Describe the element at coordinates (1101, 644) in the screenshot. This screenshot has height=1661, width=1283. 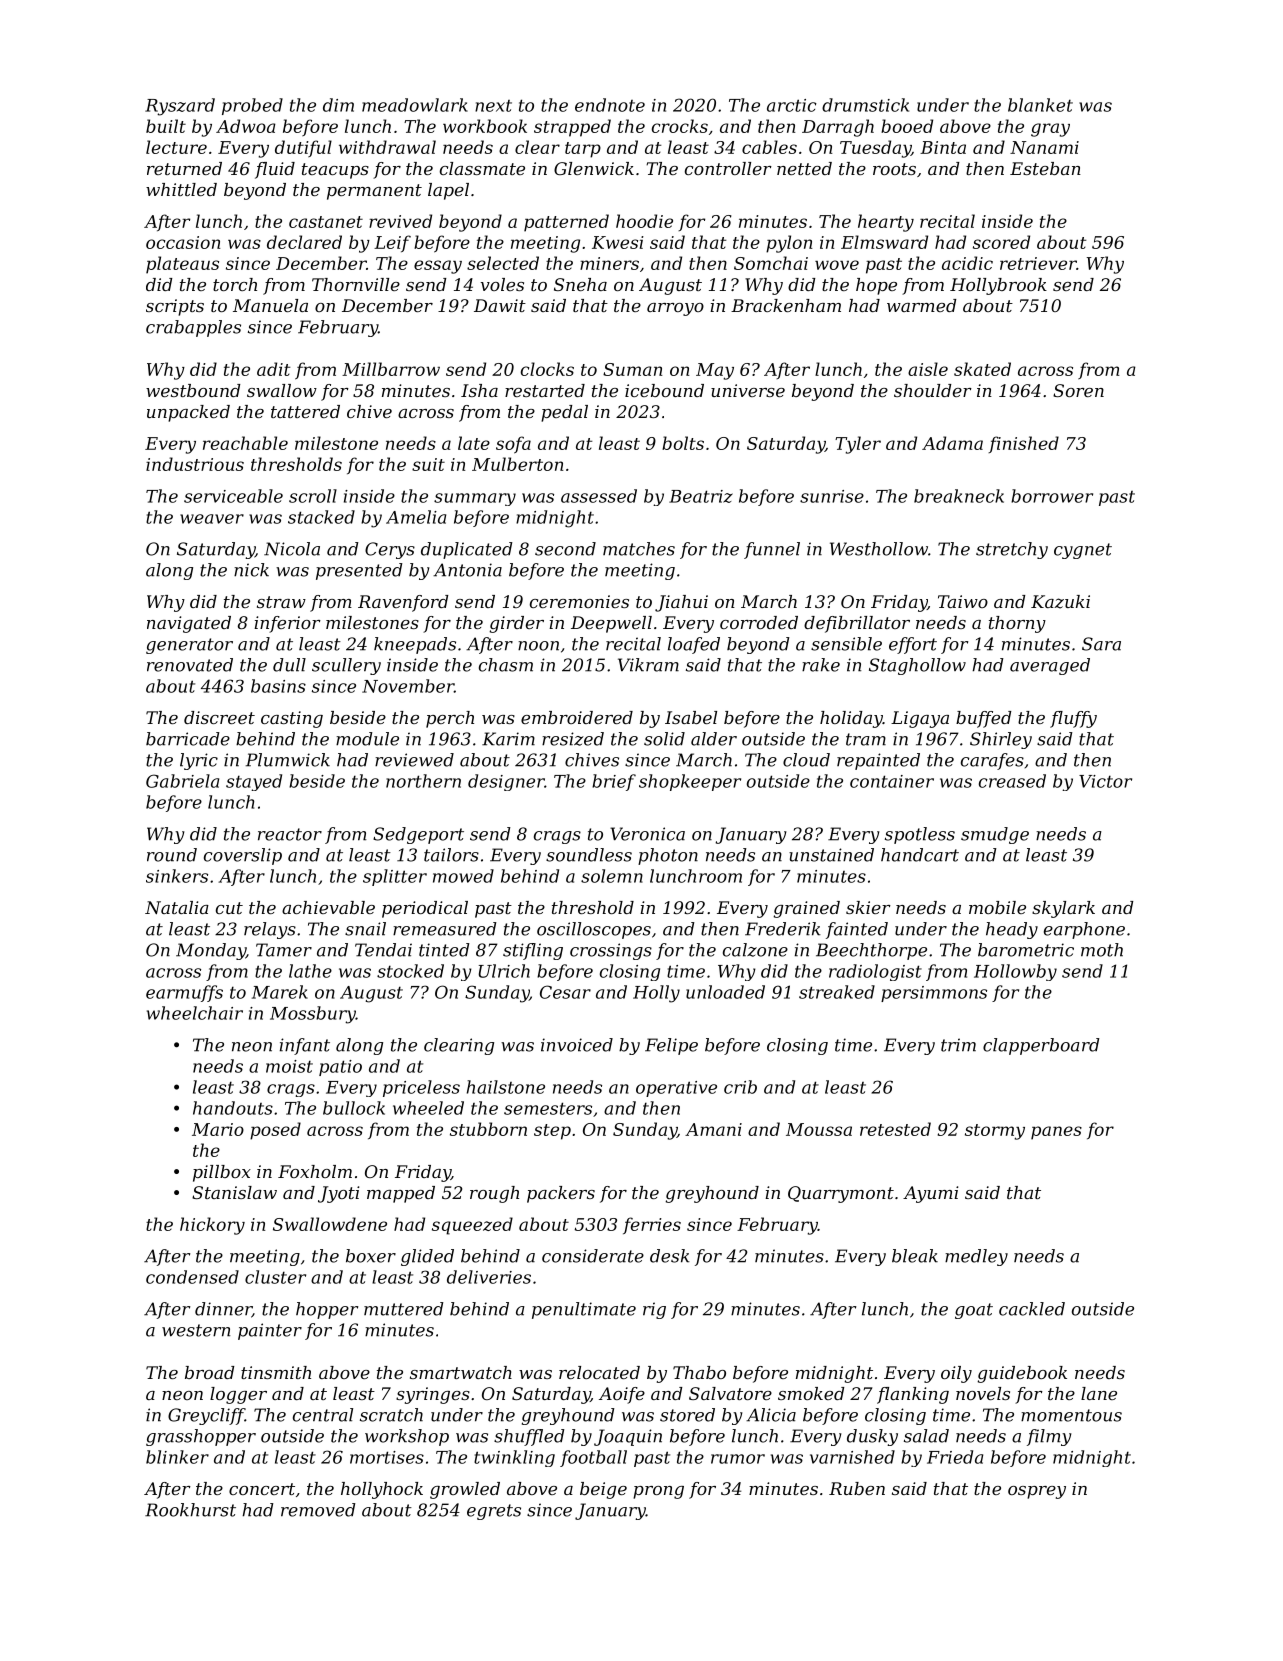
I see `Sara` at that location.
